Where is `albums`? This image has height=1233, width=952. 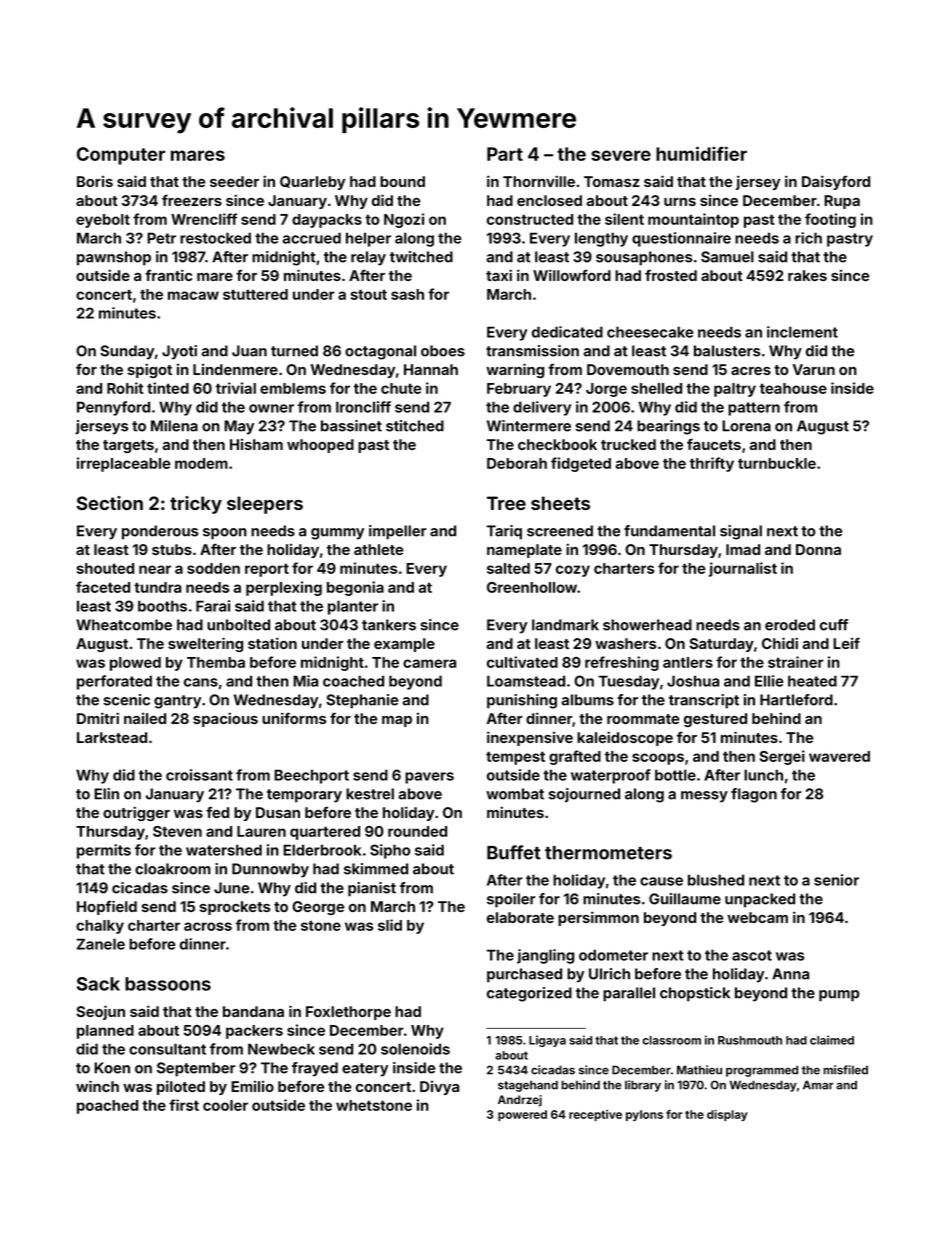 albums is located at coordinates (588, 700).
